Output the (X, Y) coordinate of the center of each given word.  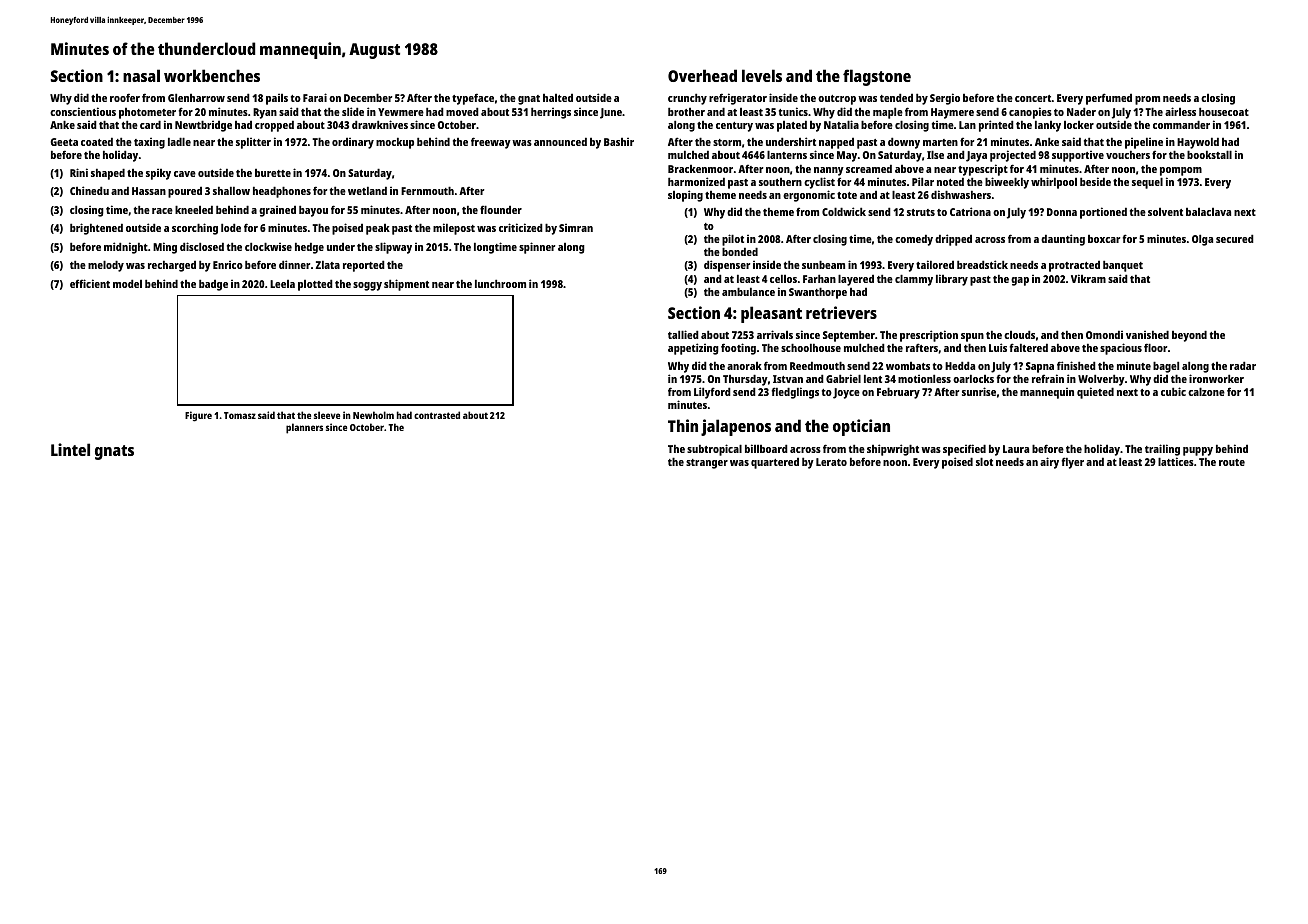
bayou (313, 211)
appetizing (693, 349)
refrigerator (738, 99)
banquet (1123, 266)
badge (213, 285)
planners (304, 428)
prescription (929, 336)
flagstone (877, 77)
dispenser (727, 266)
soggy (367, 286)
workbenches (212, 75)
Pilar (923, 181)
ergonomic (809, 196)
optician (861, 427)
